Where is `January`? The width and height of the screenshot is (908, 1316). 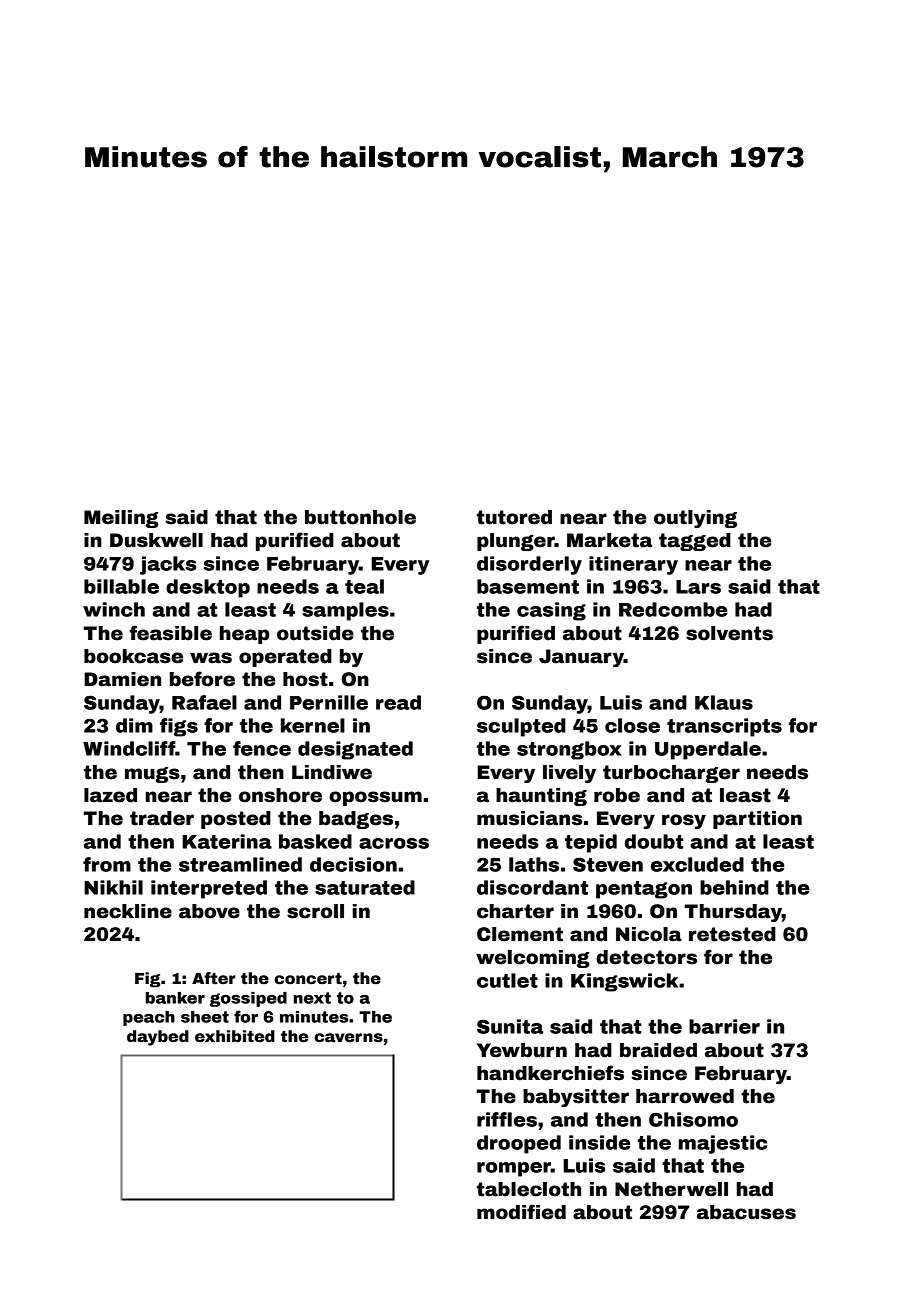
January is located at coordinates (581, 658).
